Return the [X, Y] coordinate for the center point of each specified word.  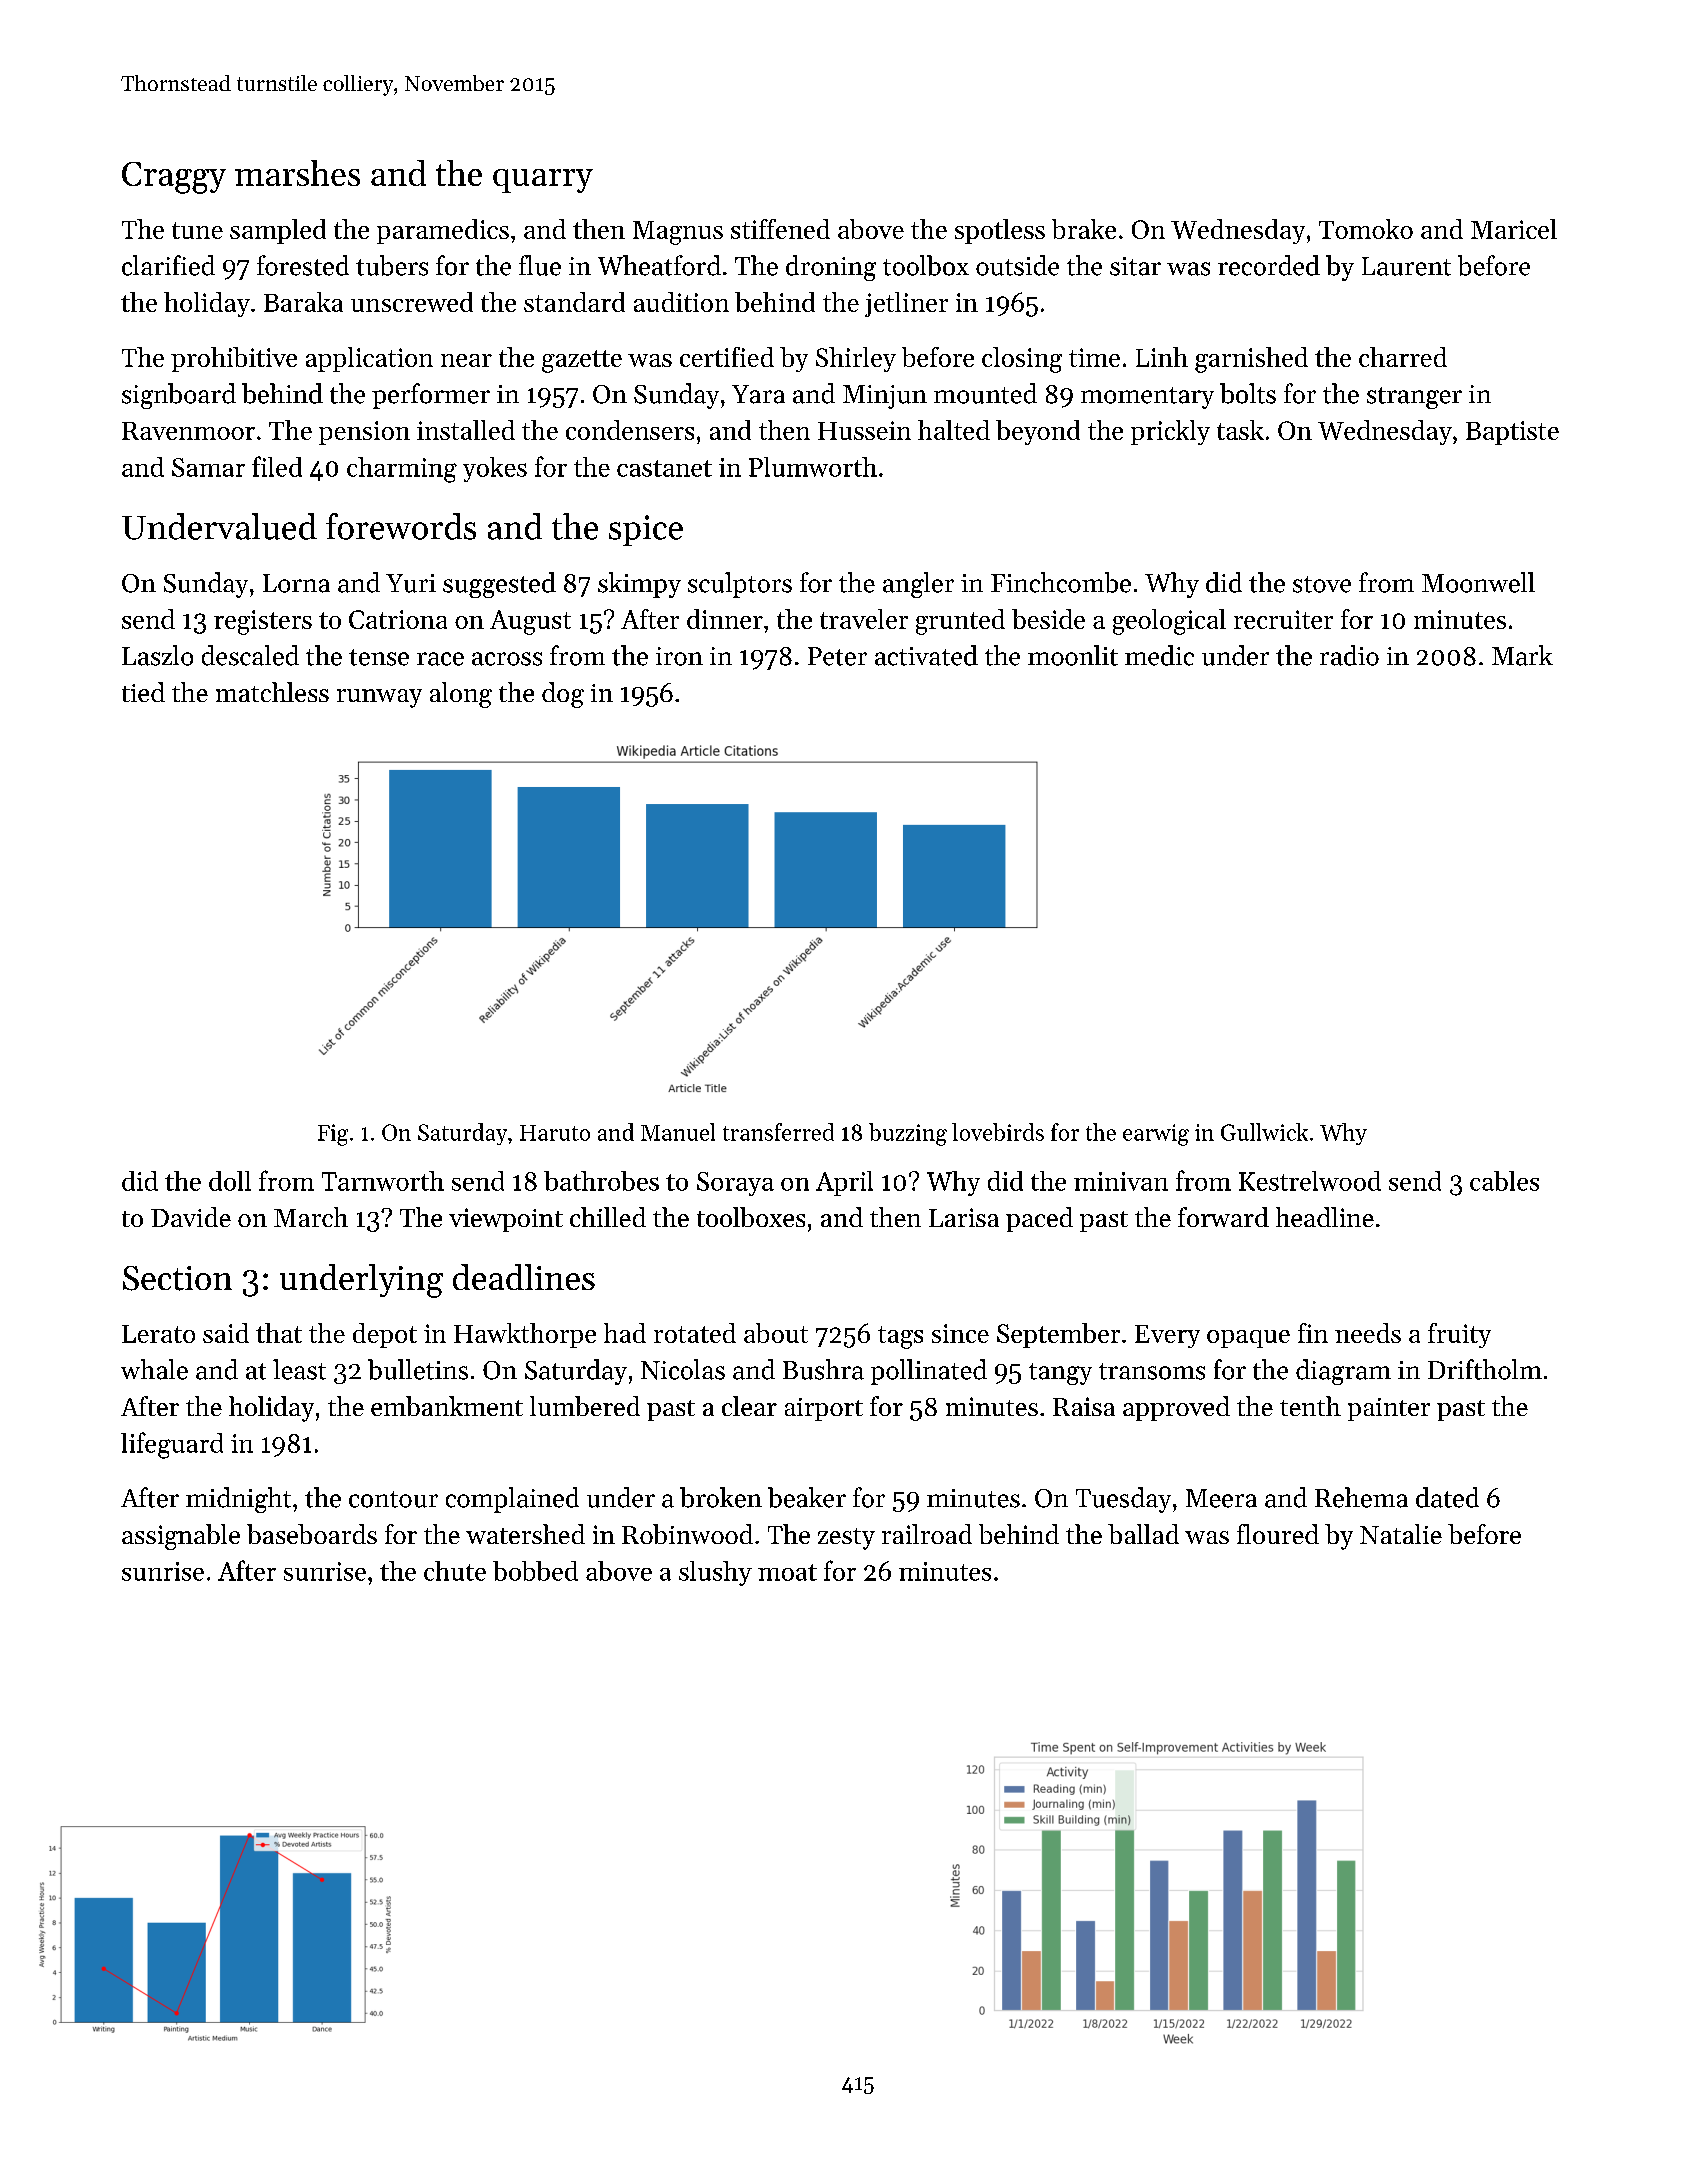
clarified [168, 265]
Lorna [296, 583]
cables [1504, 1181]
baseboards [312, 1534]
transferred [778, 1132]
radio [1349, 655]
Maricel [1514, 229]
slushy [715, 1573]
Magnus [678, 233]
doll [230, 1181]
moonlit [1073, 655]
